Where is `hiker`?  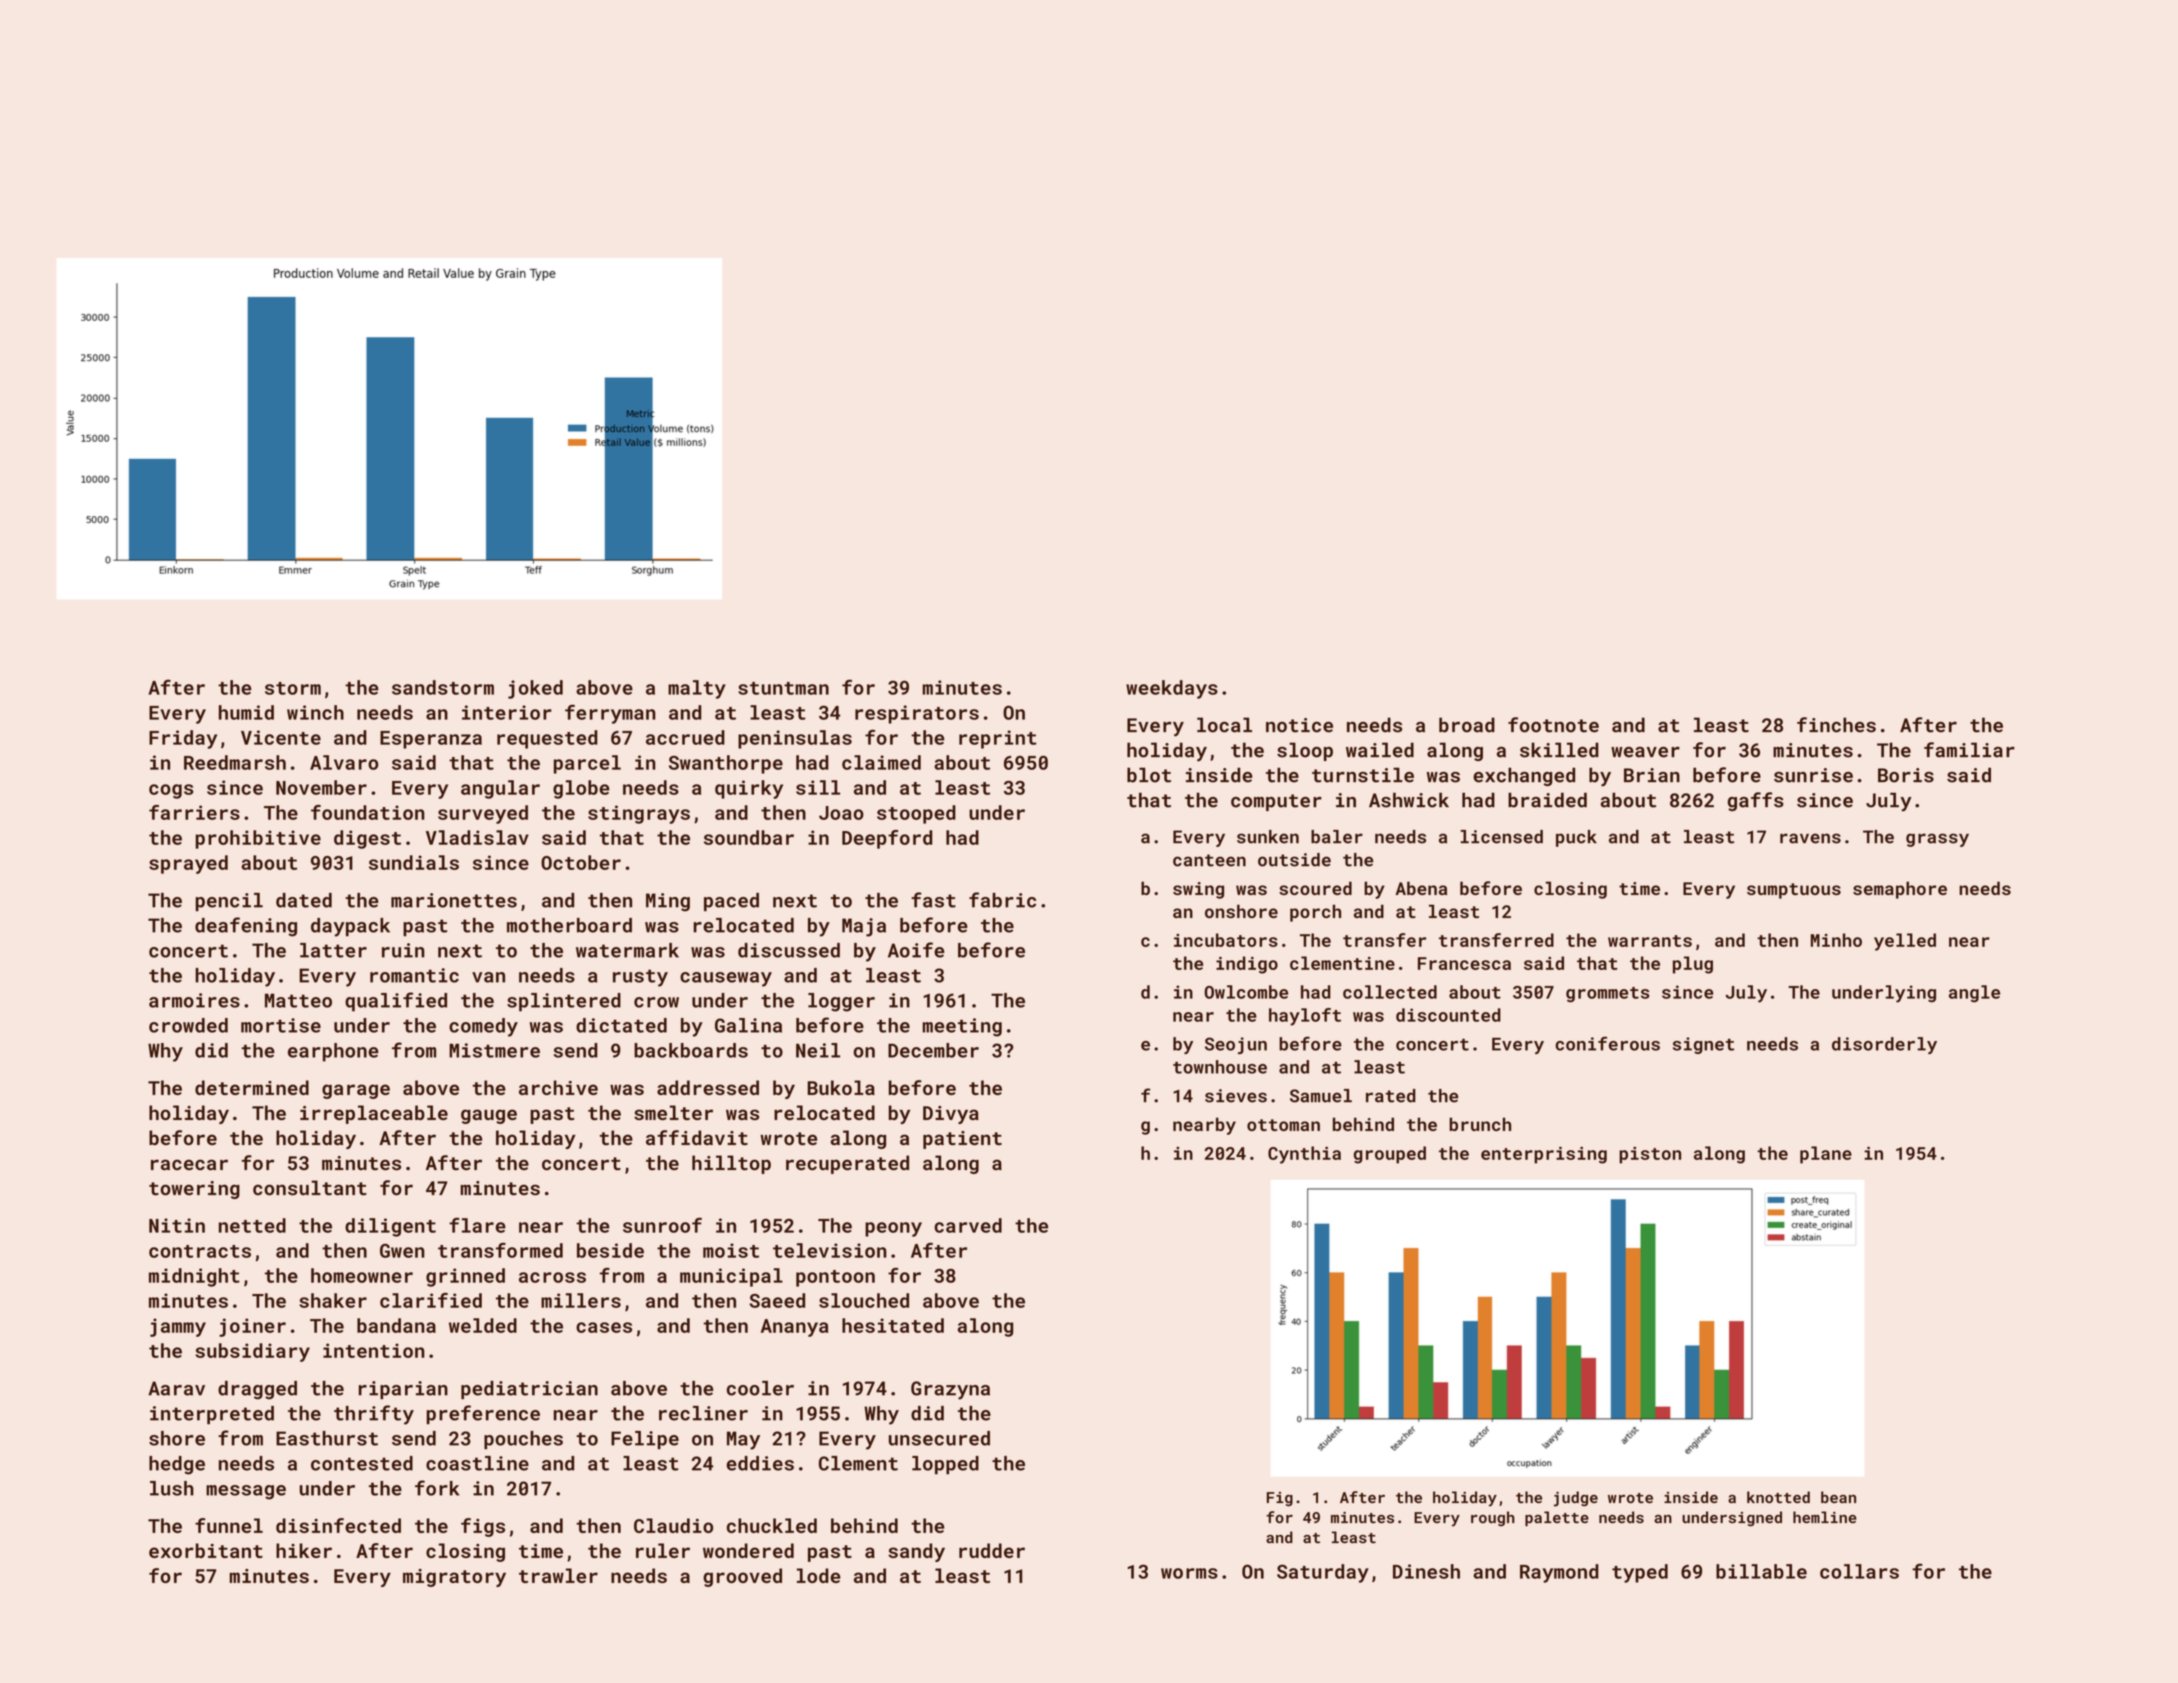
hiker is located at coordinates (304, 1550).
